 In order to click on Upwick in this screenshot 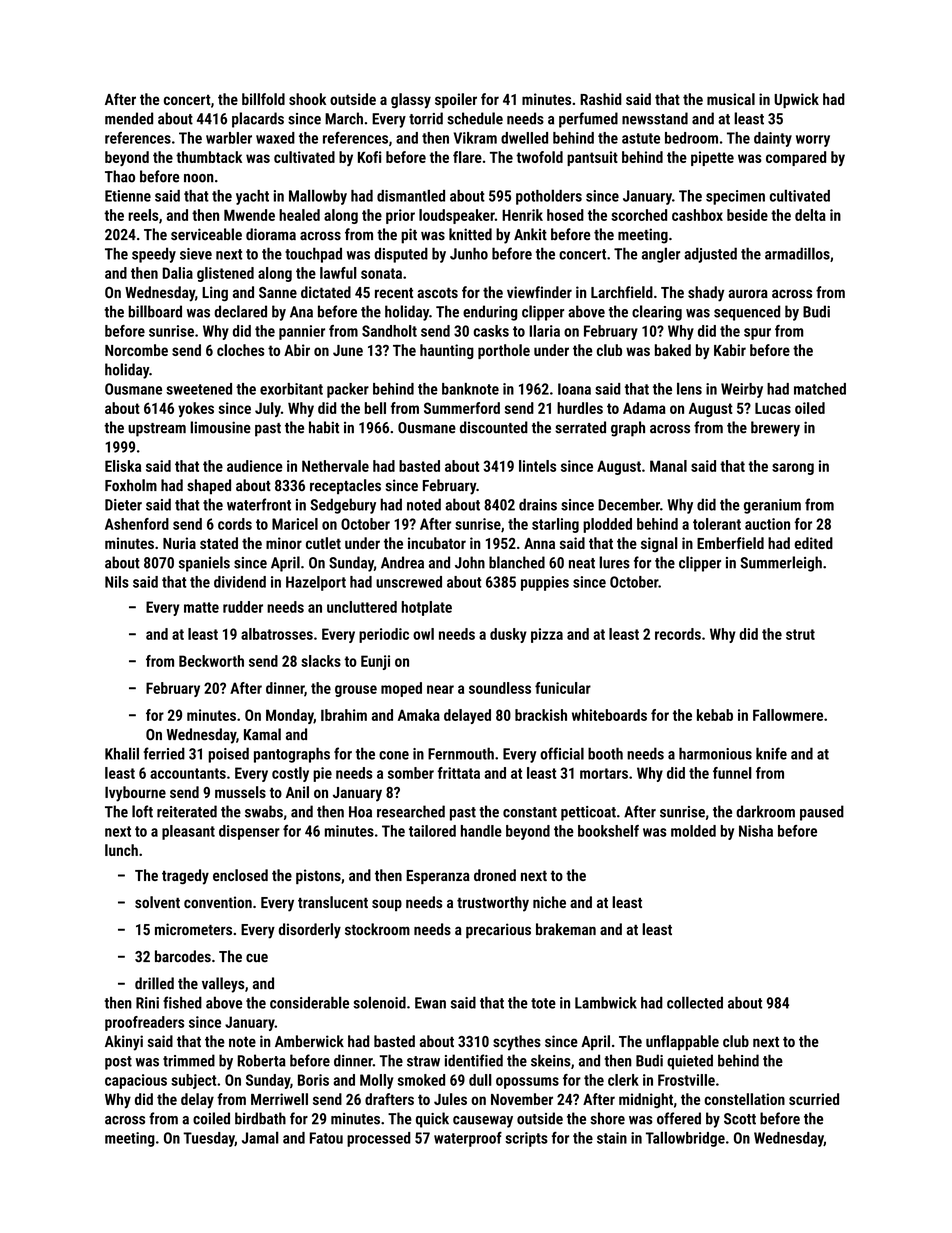, I will do `click(796, 100)`.
